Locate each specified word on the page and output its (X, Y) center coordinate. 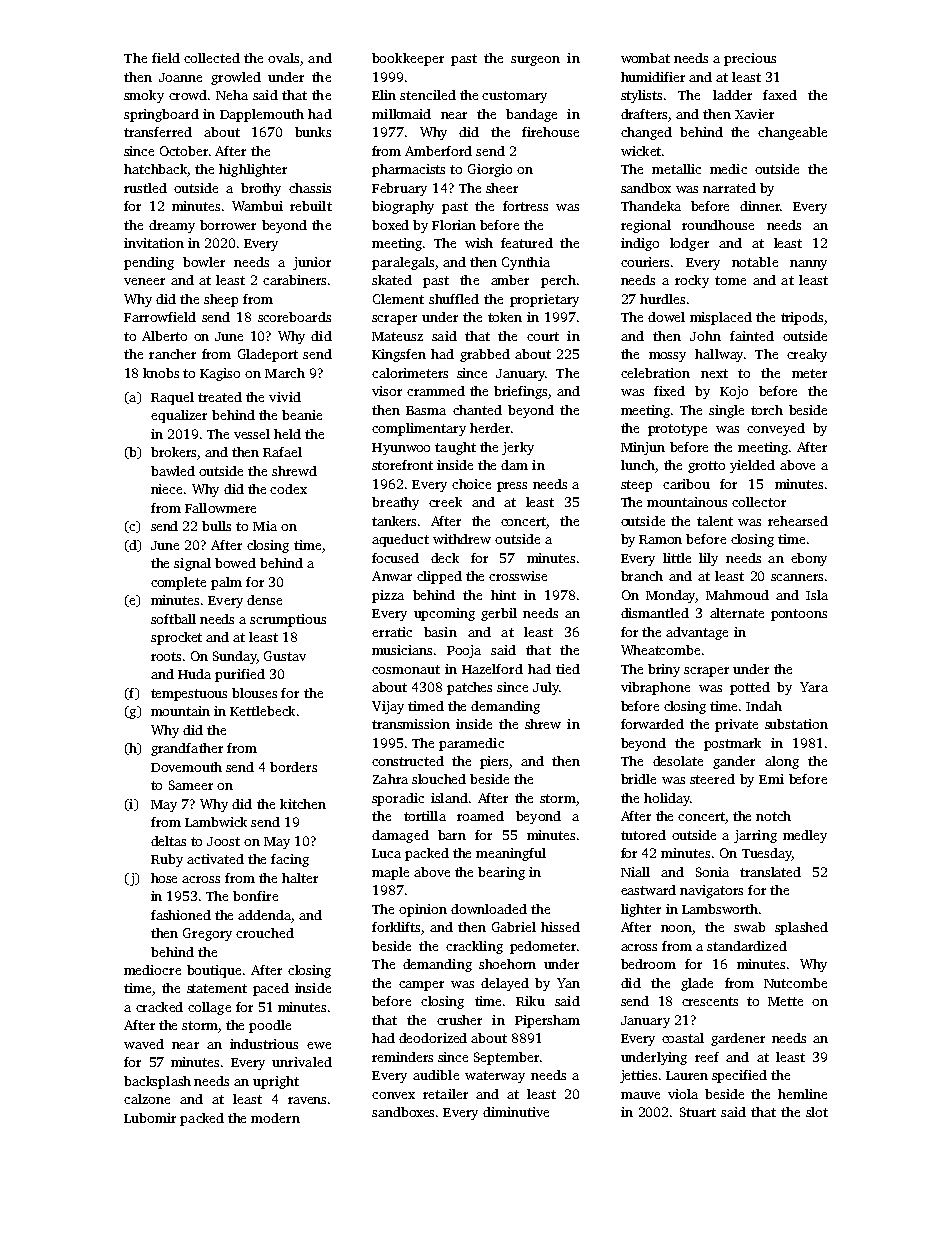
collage (209, 1008)
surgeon (535, 61)
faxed (780, 95)
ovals (283, 58)
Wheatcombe (660, 650)
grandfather (187, 749)
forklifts (396, 927)
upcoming (444, 614)
